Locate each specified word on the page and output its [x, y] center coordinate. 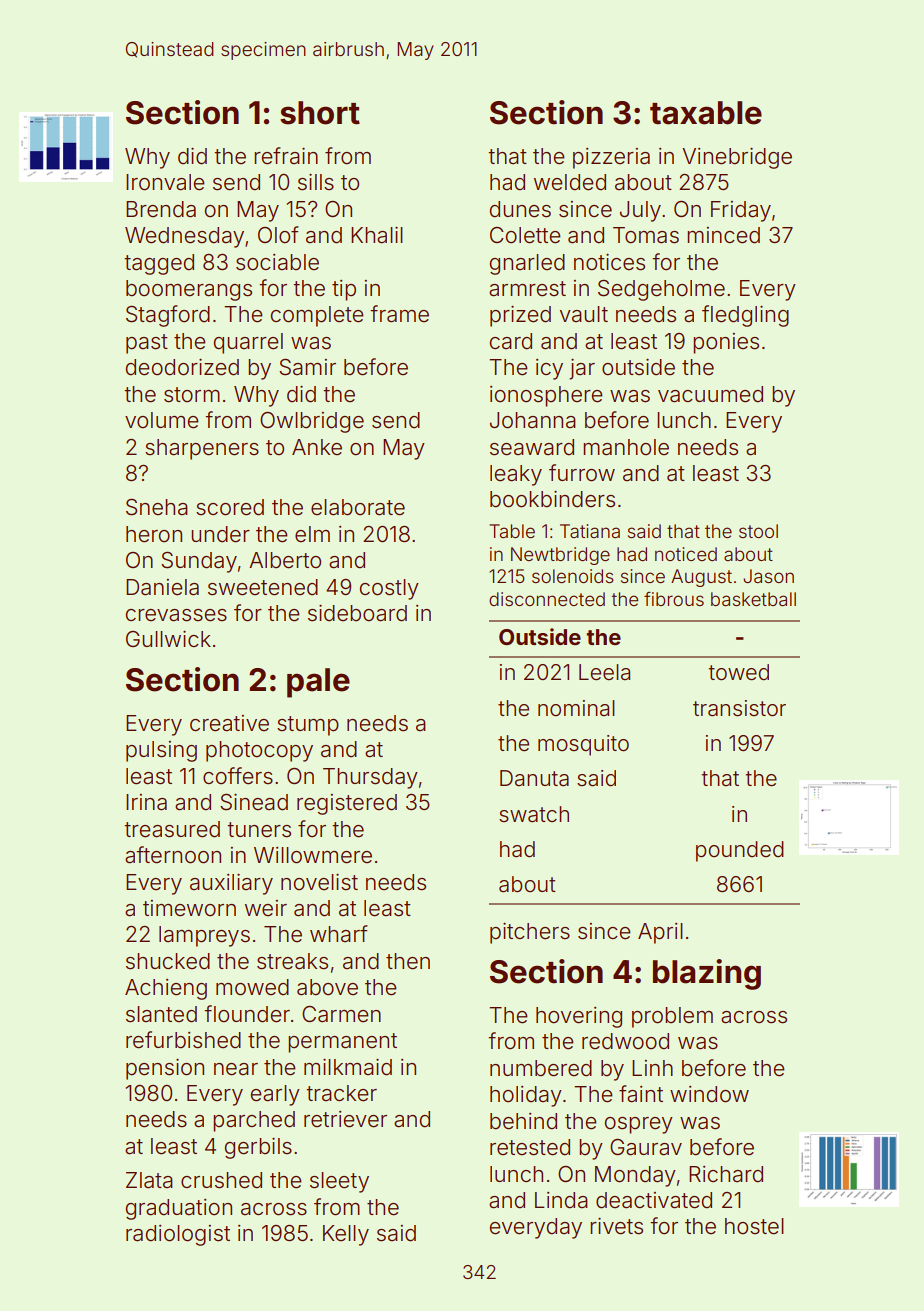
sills [316, 182]
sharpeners [202, 449]
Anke [317, 447]
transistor [739, 708]
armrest [527, 289]
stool [758, 531]
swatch [534, 814]
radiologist [178, 1235]
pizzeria [611, 158]
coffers [238, 776]
